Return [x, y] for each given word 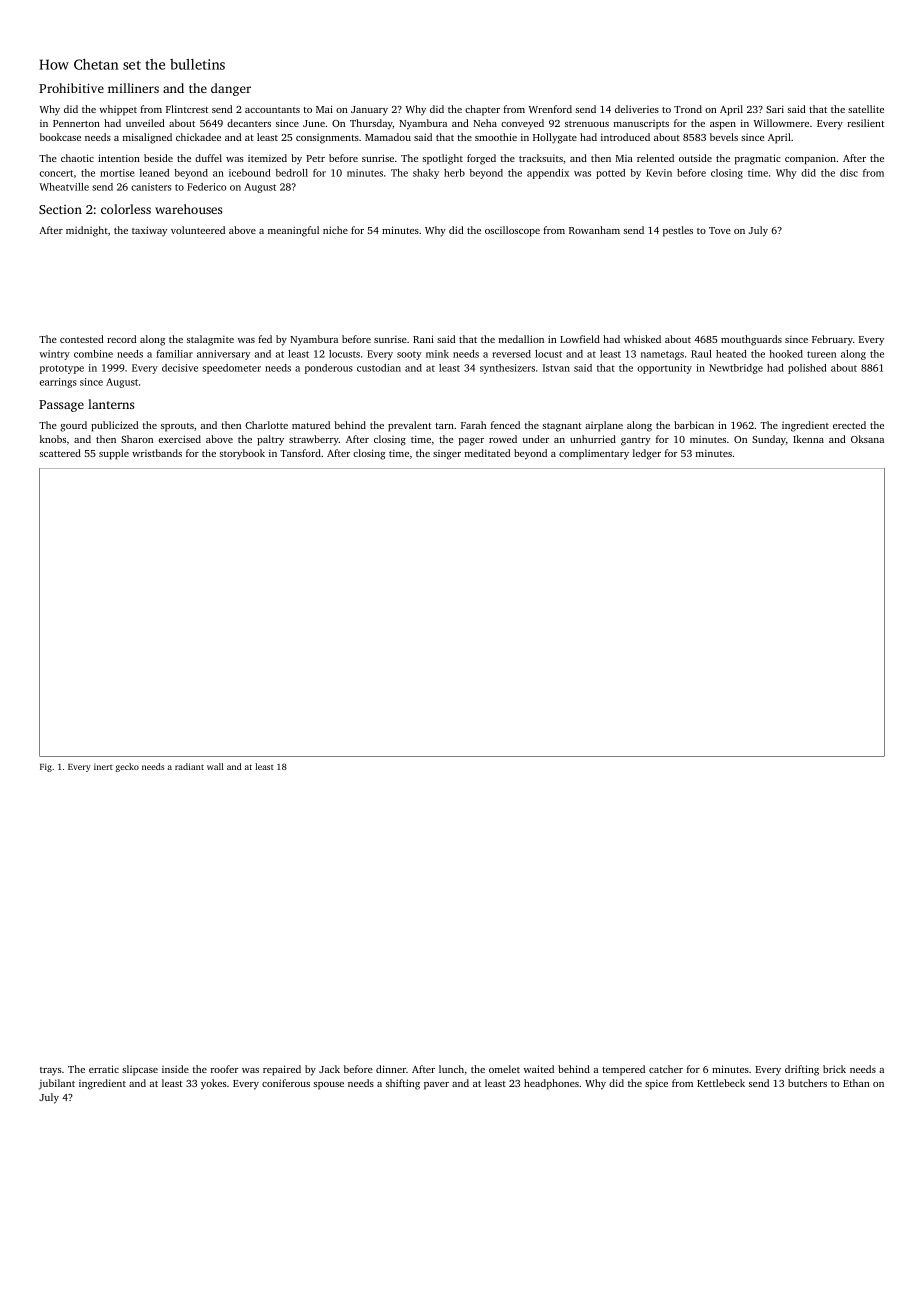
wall [215, 766]
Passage [61, 406]
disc [849, 173]
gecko [127, 767]
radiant [189, 766]
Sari [775, 109]
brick [834, 1069]
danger [231, 89]
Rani [423, 339]
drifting [802, 1070]
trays [51, 1071]
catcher [666, 1069]
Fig [46, 767]
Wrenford [550, 109]
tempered [623, 1070]
